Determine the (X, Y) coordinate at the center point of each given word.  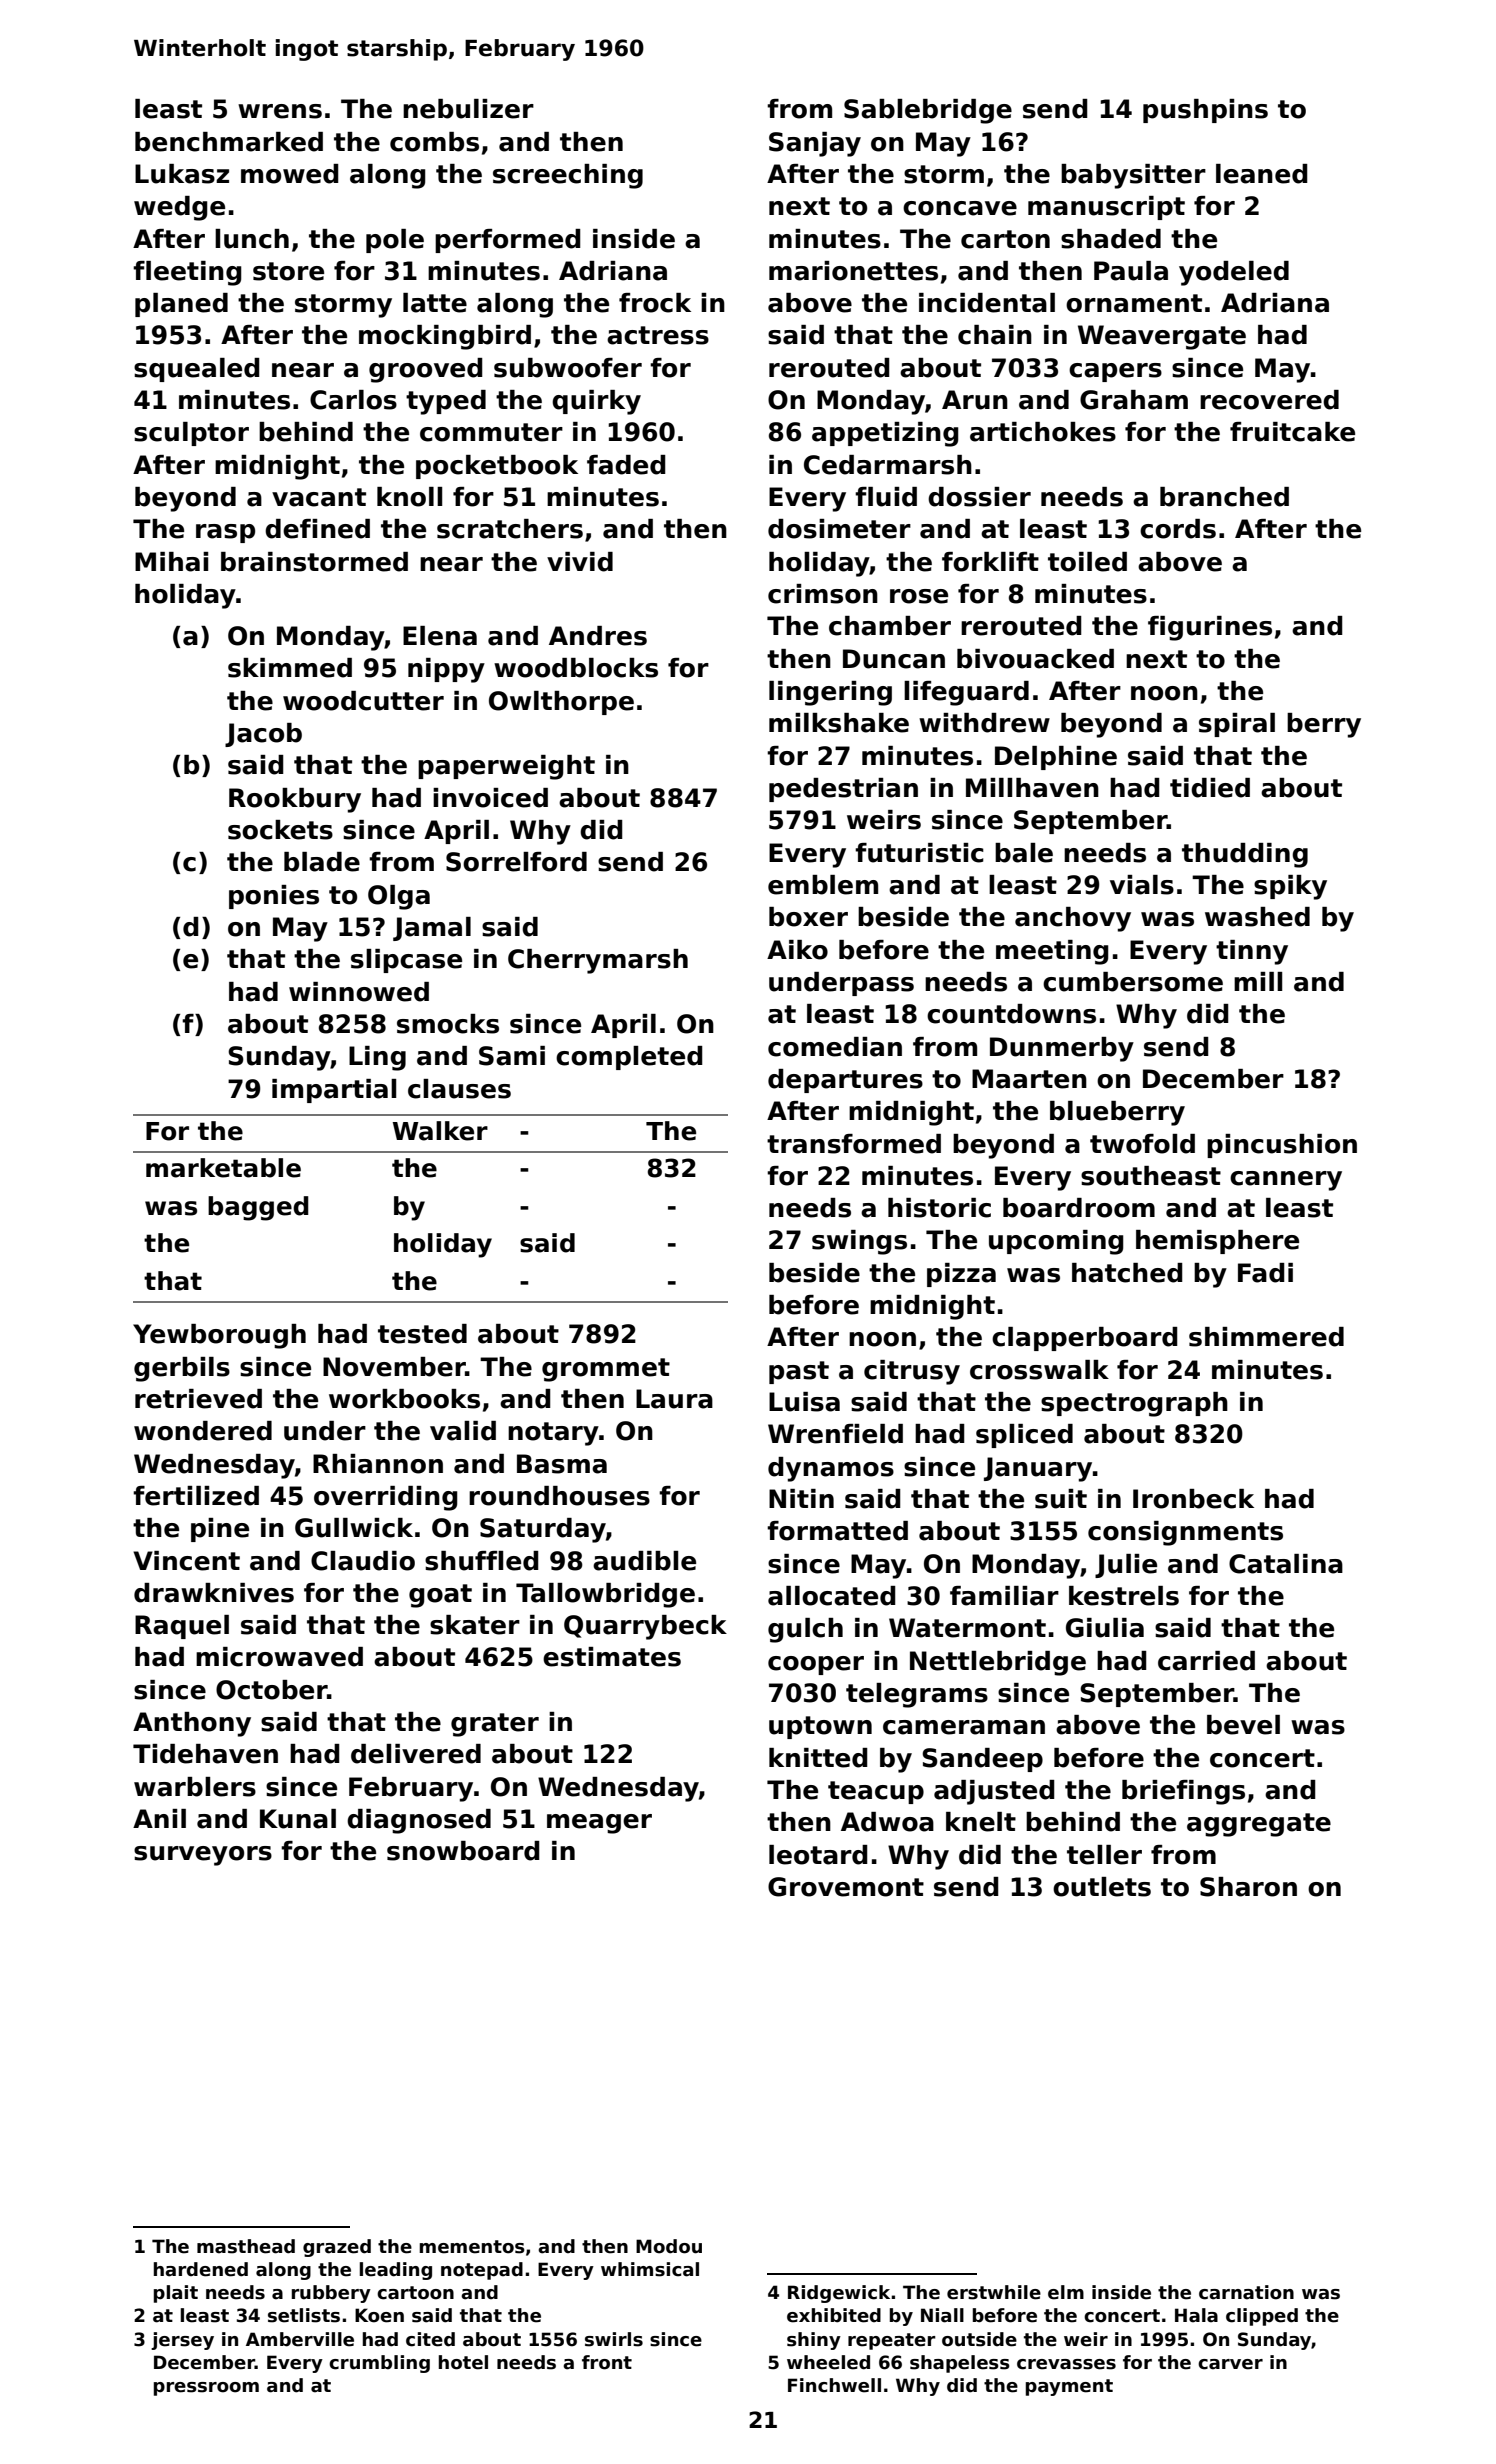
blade (322, 862)
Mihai (171, 562)
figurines (1210, 628)
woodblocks (576, 668)
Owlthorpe (561, 703)
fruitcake (1292, 432)
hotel (463, 2362)
